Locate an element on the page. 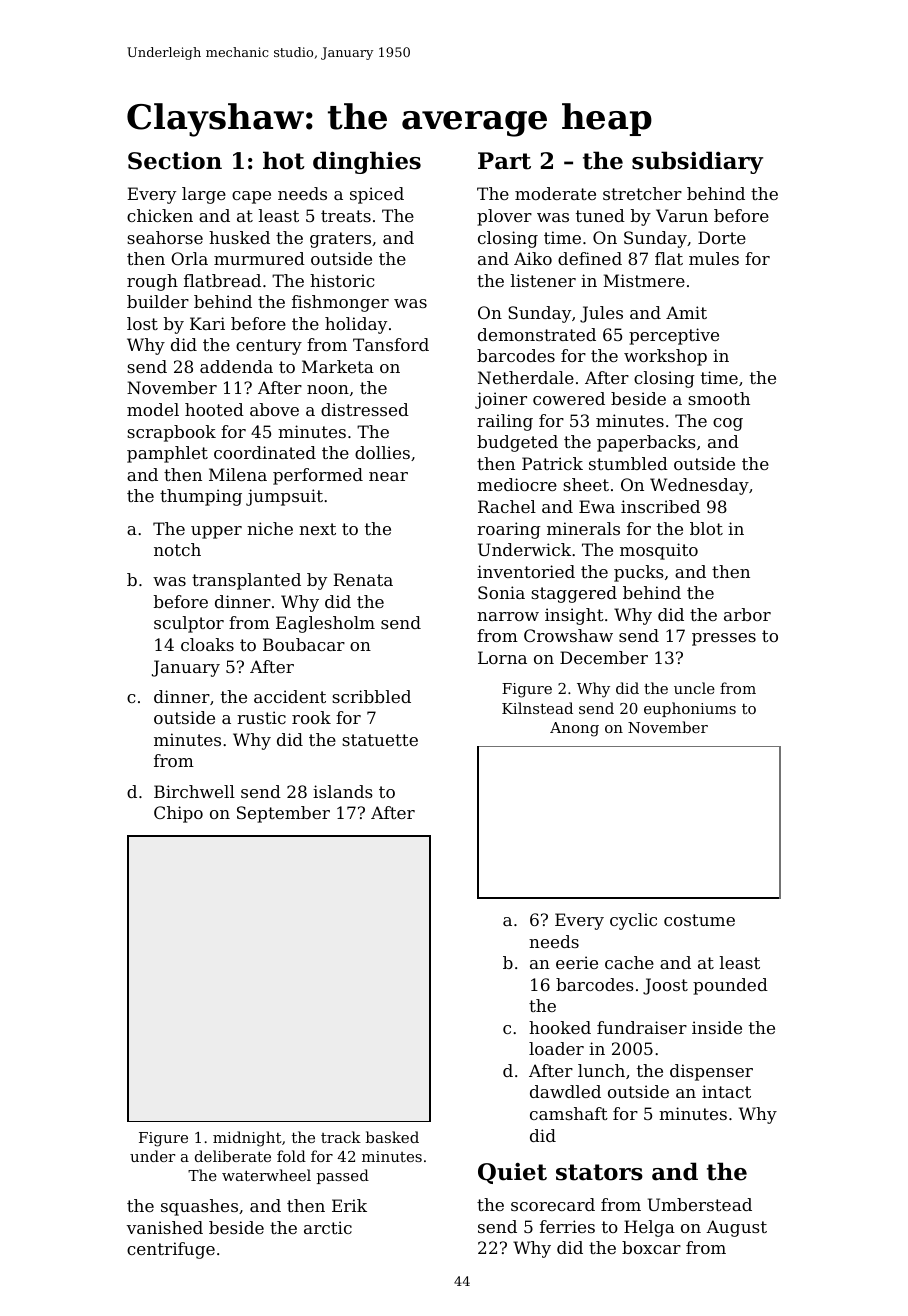 Image resolution: width=908 pixels, height=1316 pixels. Part is located at coordinates (504, 161).
